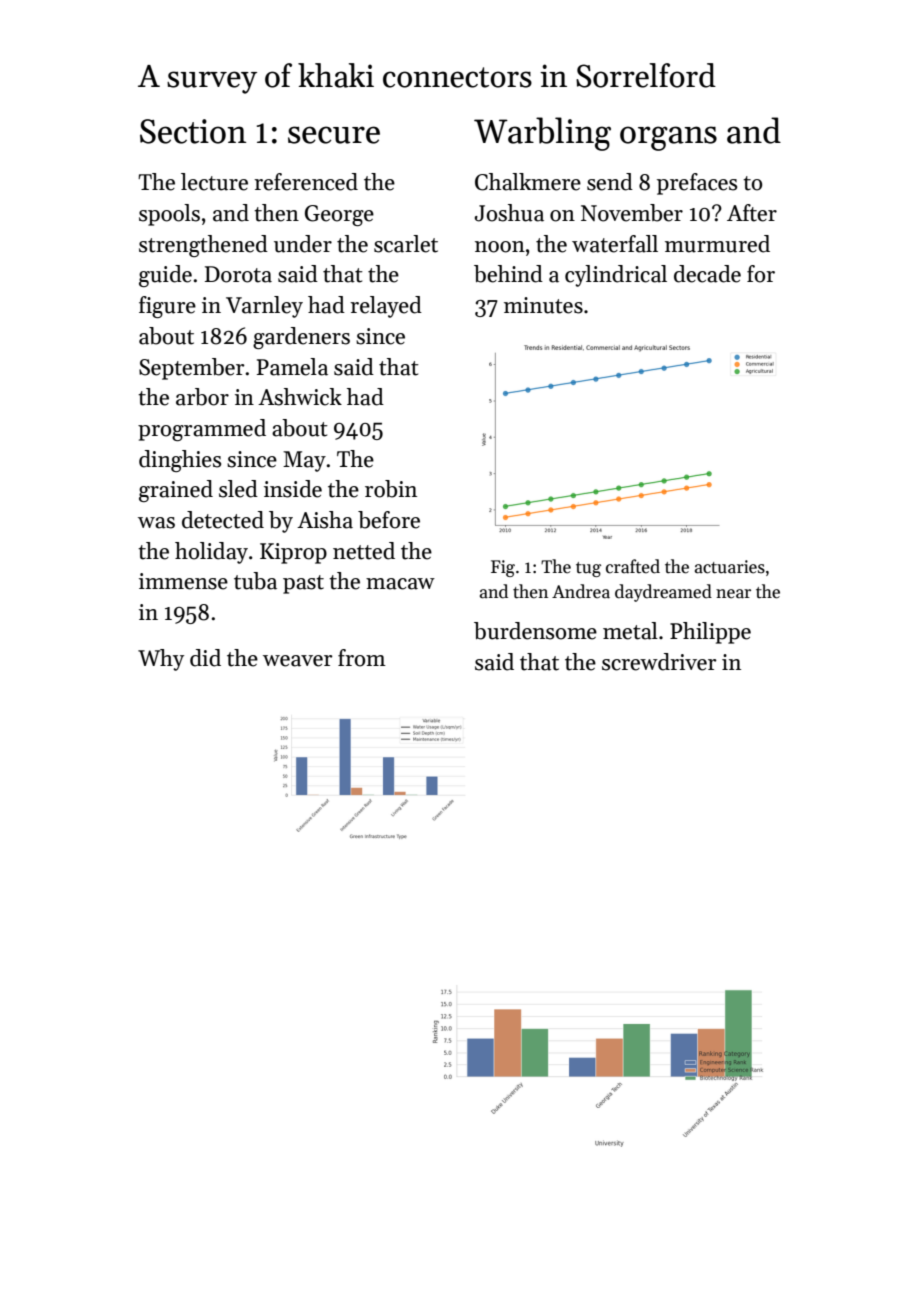 The height and width of the document is (1314, 924). Describe the element at coordinates (300, 397) in the document. I see `Ashwick` at that location.
